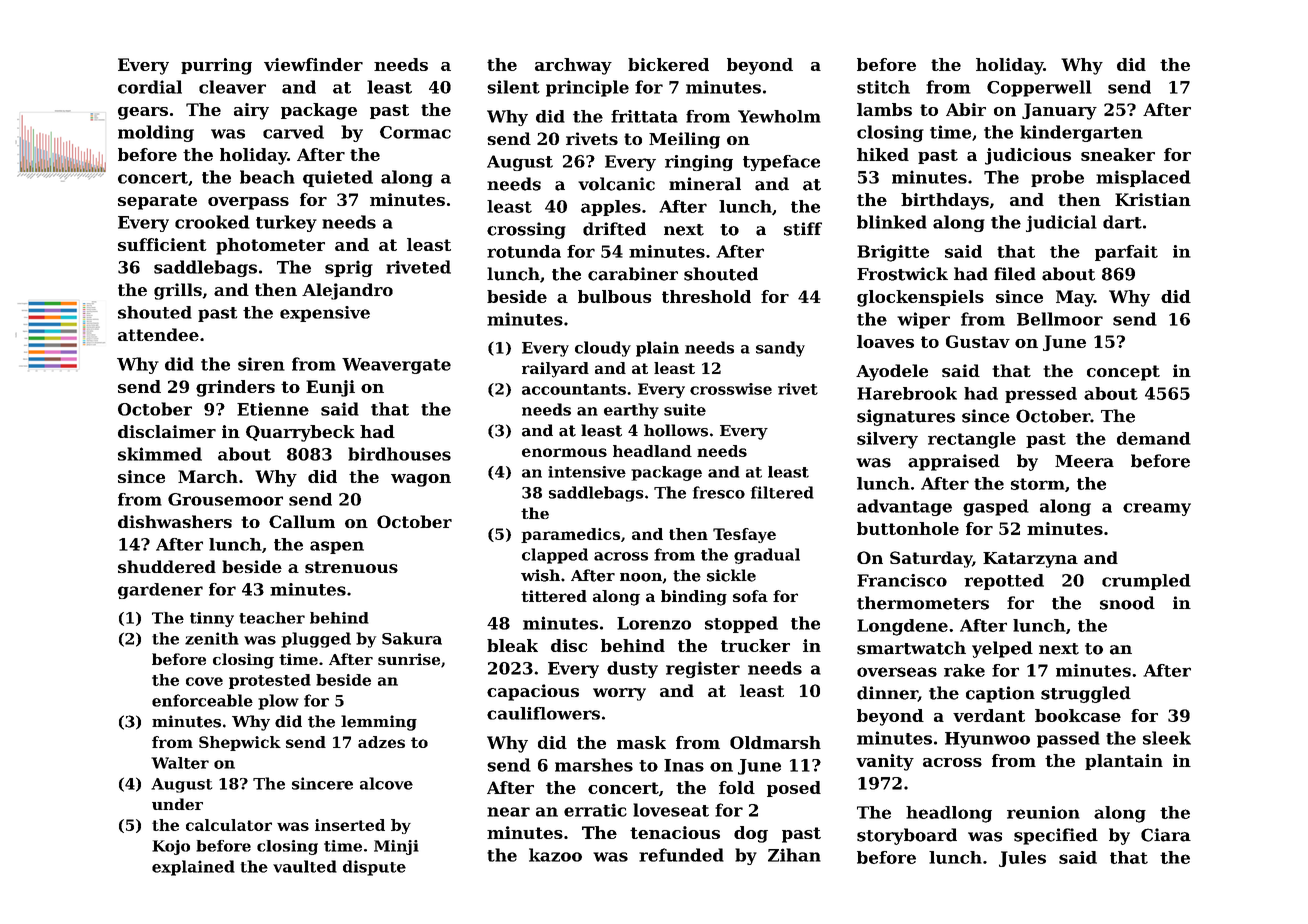 The width and height of the page is (1308, 924). Describe the element at coordinates (652, 451) in the page. I see `headland` at that location.
